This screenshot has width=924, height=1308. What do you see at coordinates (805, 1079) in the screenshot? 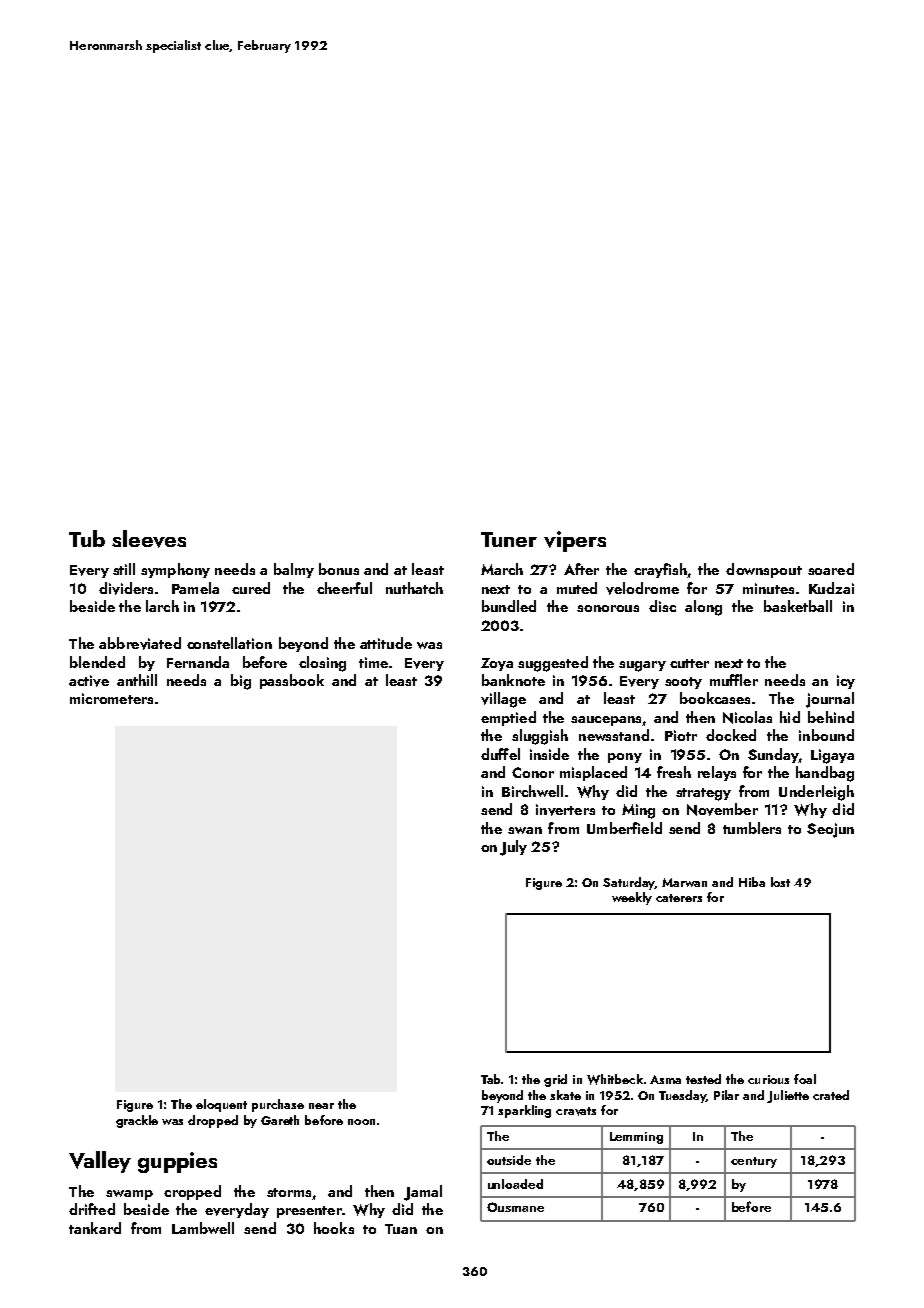
I see `foal` at bounding box center [805, 1079].
